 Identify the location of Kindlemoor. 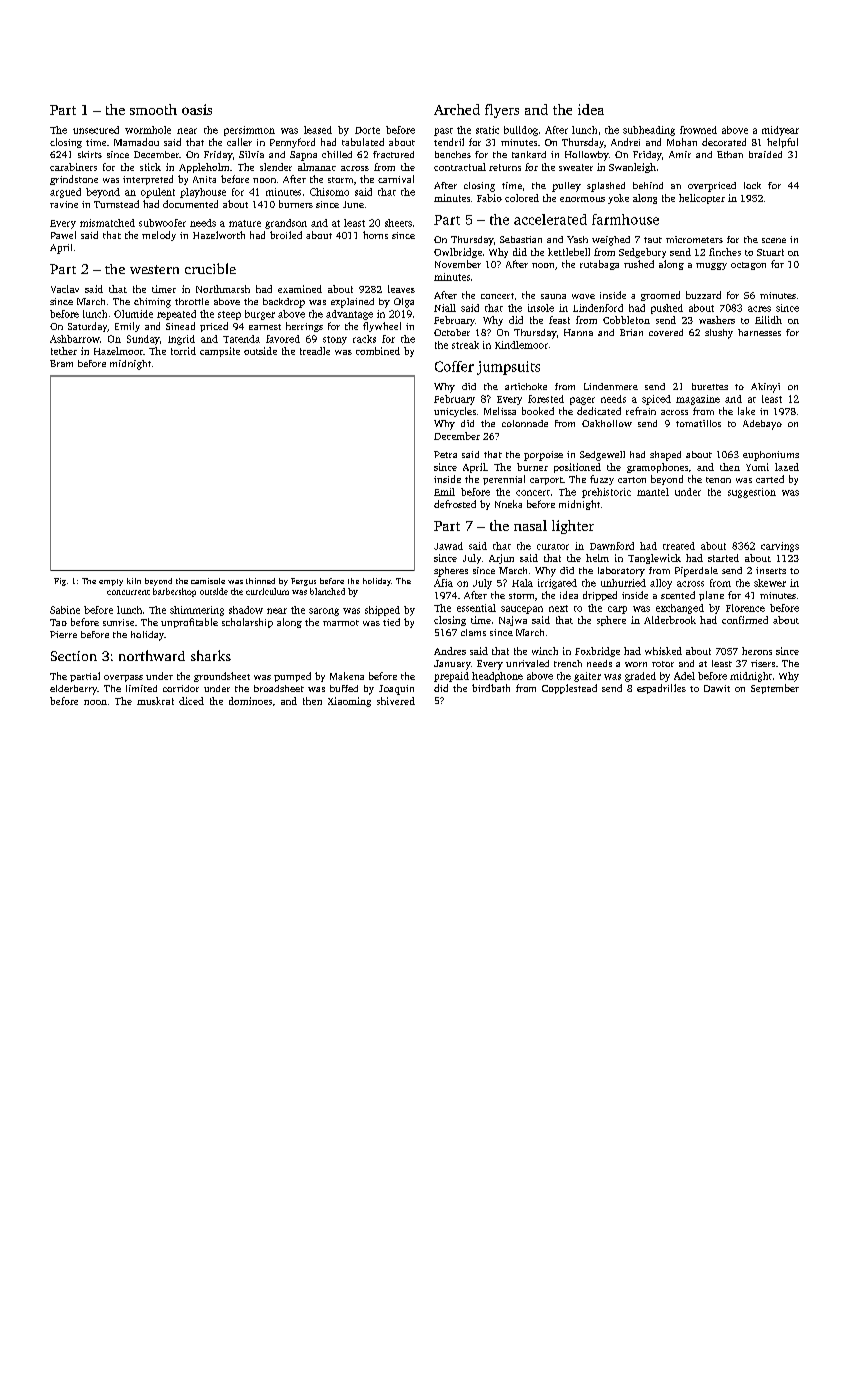
(521, 345).
